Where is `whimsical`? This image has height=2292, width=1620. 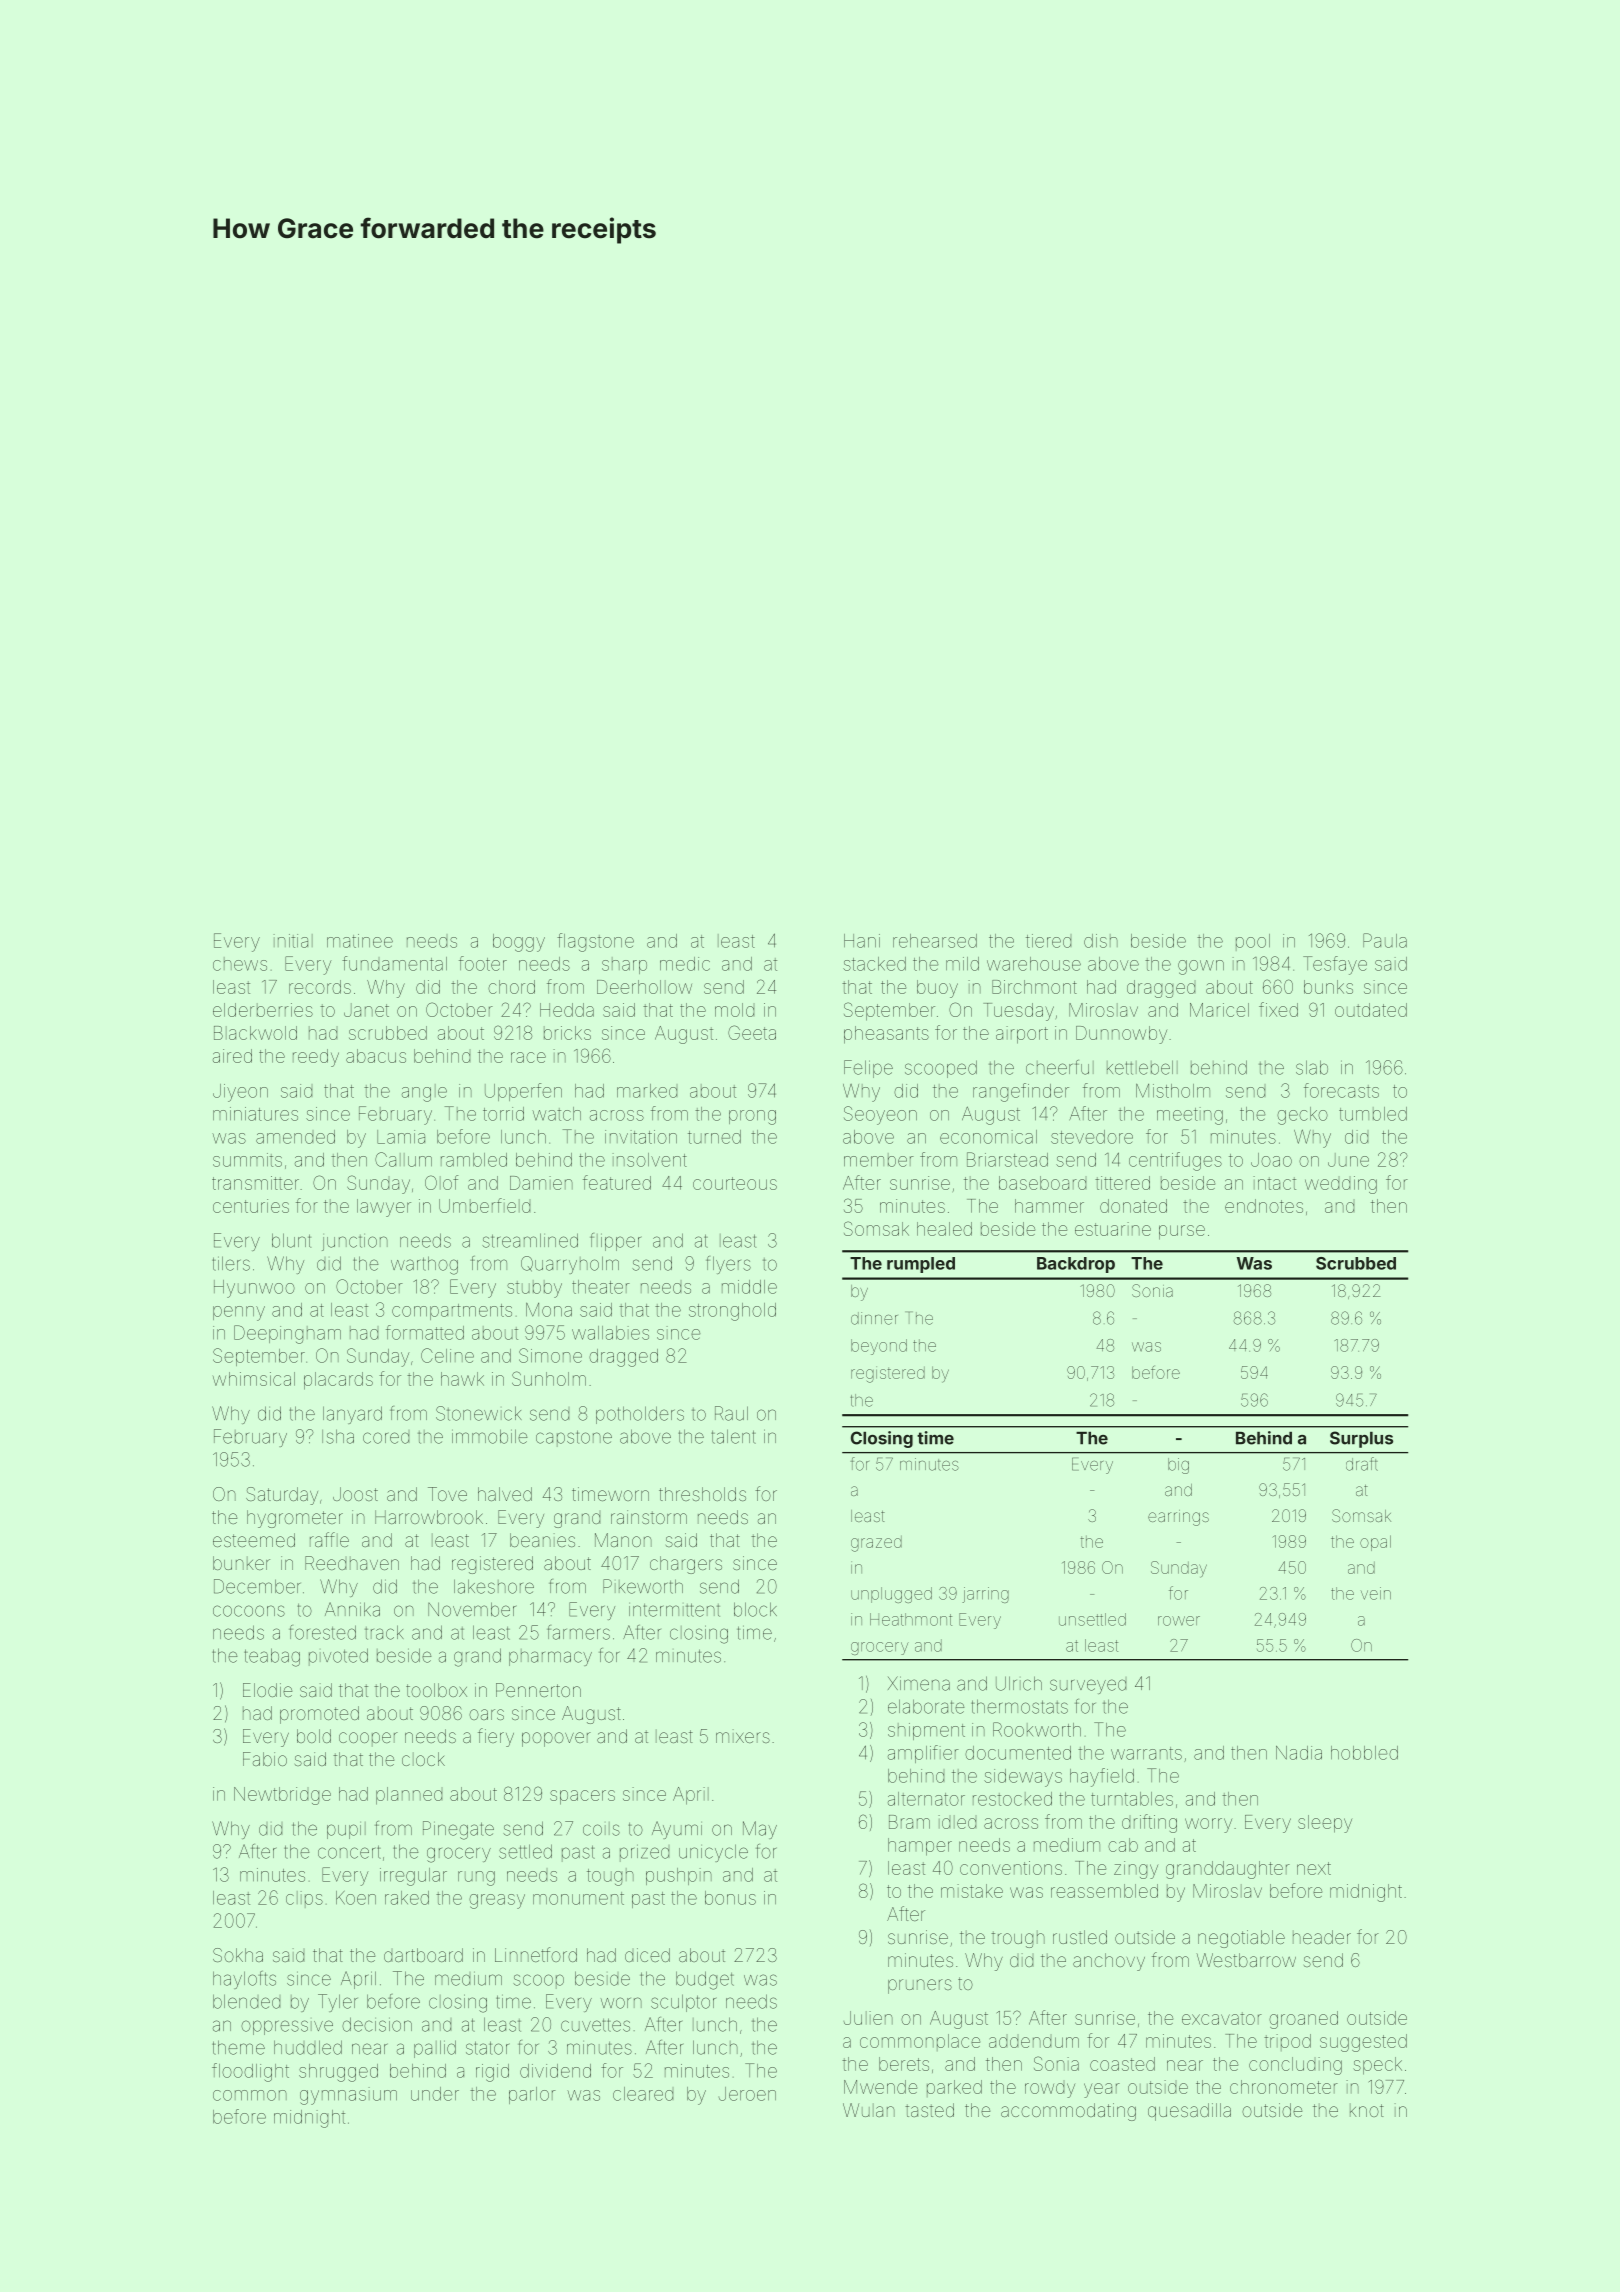 whimsical is located at coordinates (254, 1379).
